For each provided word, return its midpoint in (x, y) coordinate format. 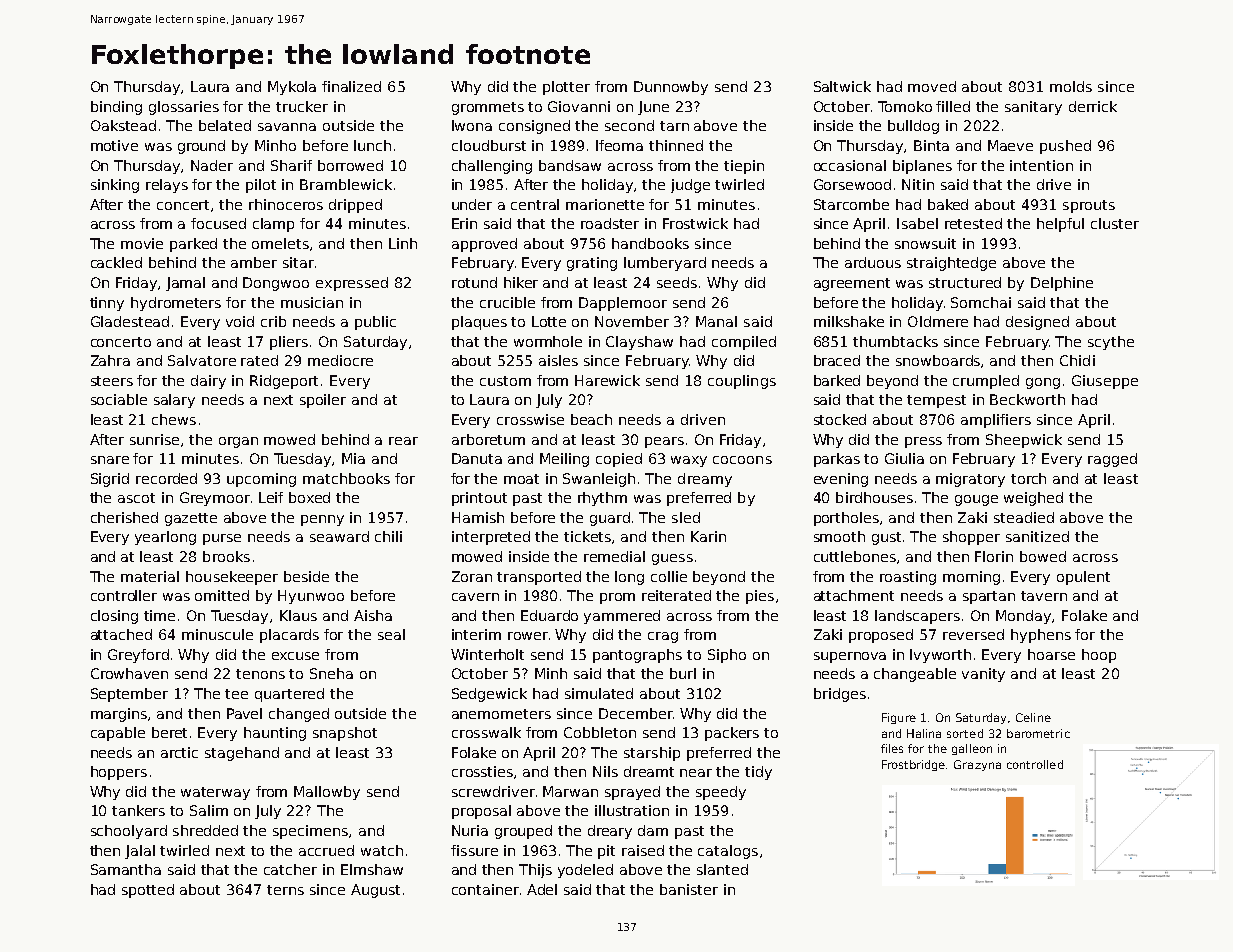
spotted (148, 891)
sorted (965, 733)
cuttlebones (855, 556)
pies (760, 597)
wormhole (548, 341)
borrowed (350, 165)
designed (1037, 323)
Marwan (570, 791)
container (485, 889)
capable (118, 734)
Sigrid (110, 480)
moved (932, 86)
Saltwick (842, 86)
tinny (107, 304)
